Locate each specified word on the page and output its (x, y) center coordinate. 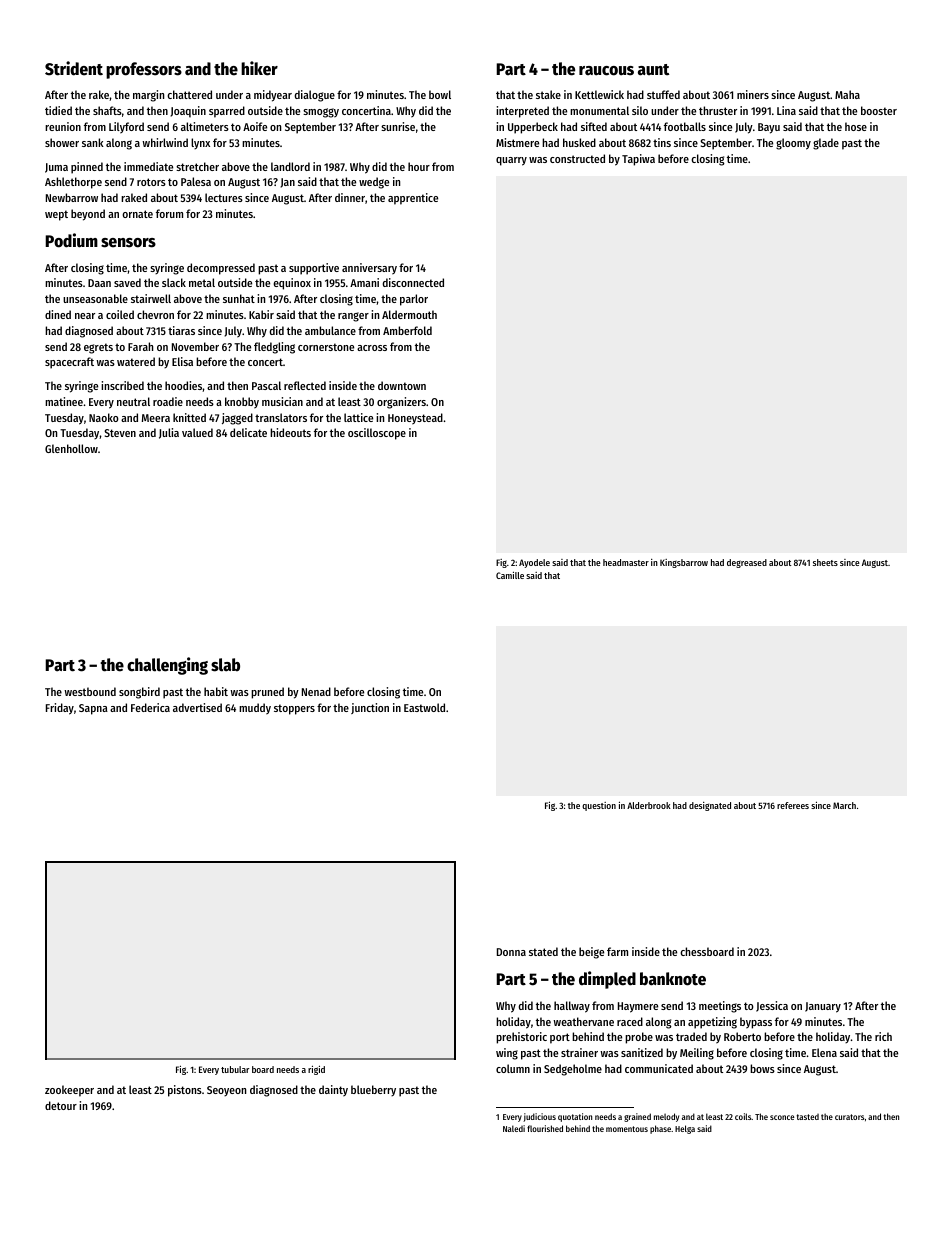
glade (826, 144)
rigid (316, 1070)
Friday (60, 709)
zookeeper (69, 1091)
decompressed (221, 269)
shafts (107, 110)
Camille (510, 575)
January (823, 1007)
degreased (747, 563)
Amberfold (407, 330)
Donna (511, 952)
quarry (511, 161)
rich (883, 1036)
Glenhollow (71, 448)
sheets (825, 562)
